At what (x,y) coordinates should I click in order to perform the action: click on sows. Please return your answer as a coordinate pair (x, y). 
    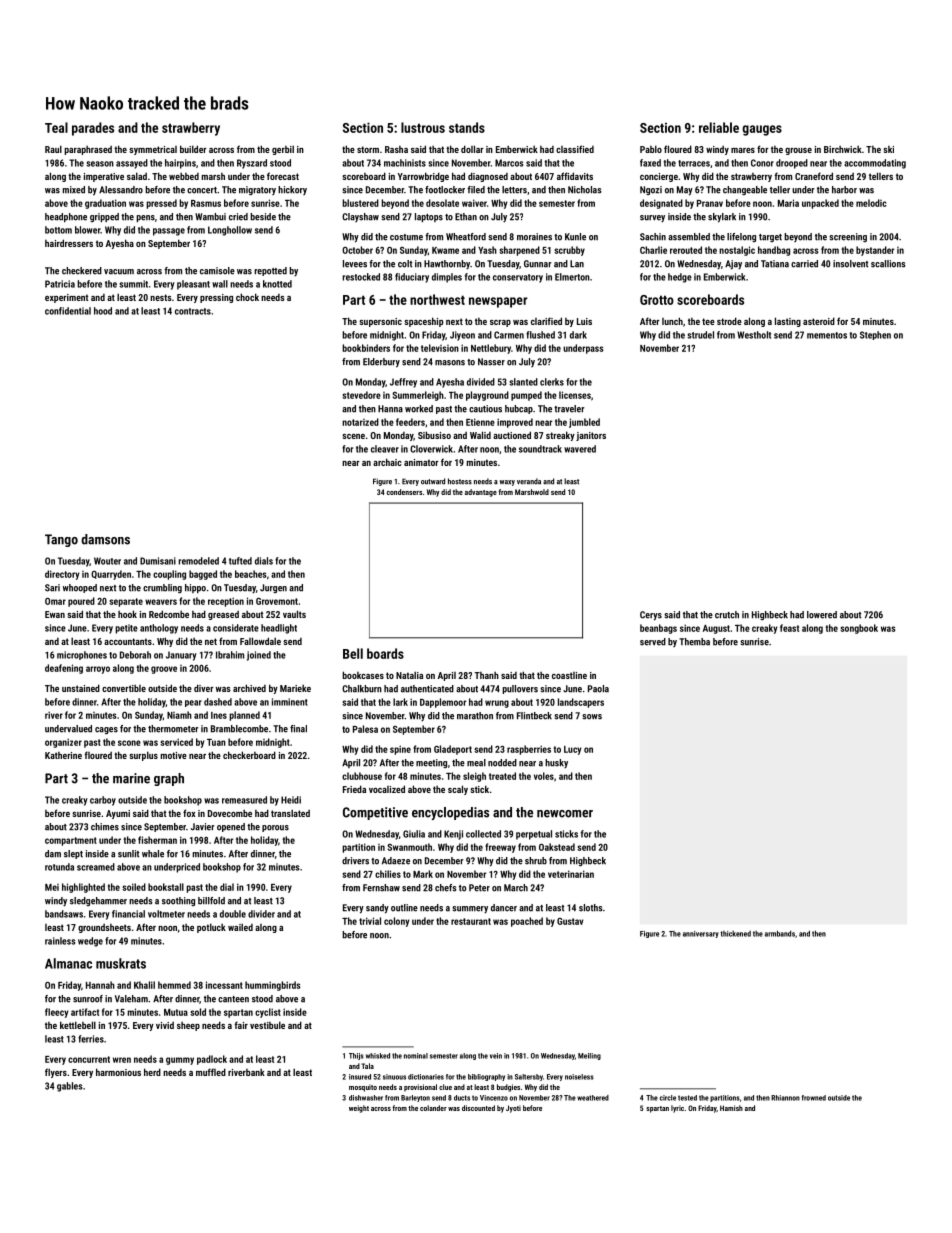
    Looking at the image, I should click on (592, 717).
